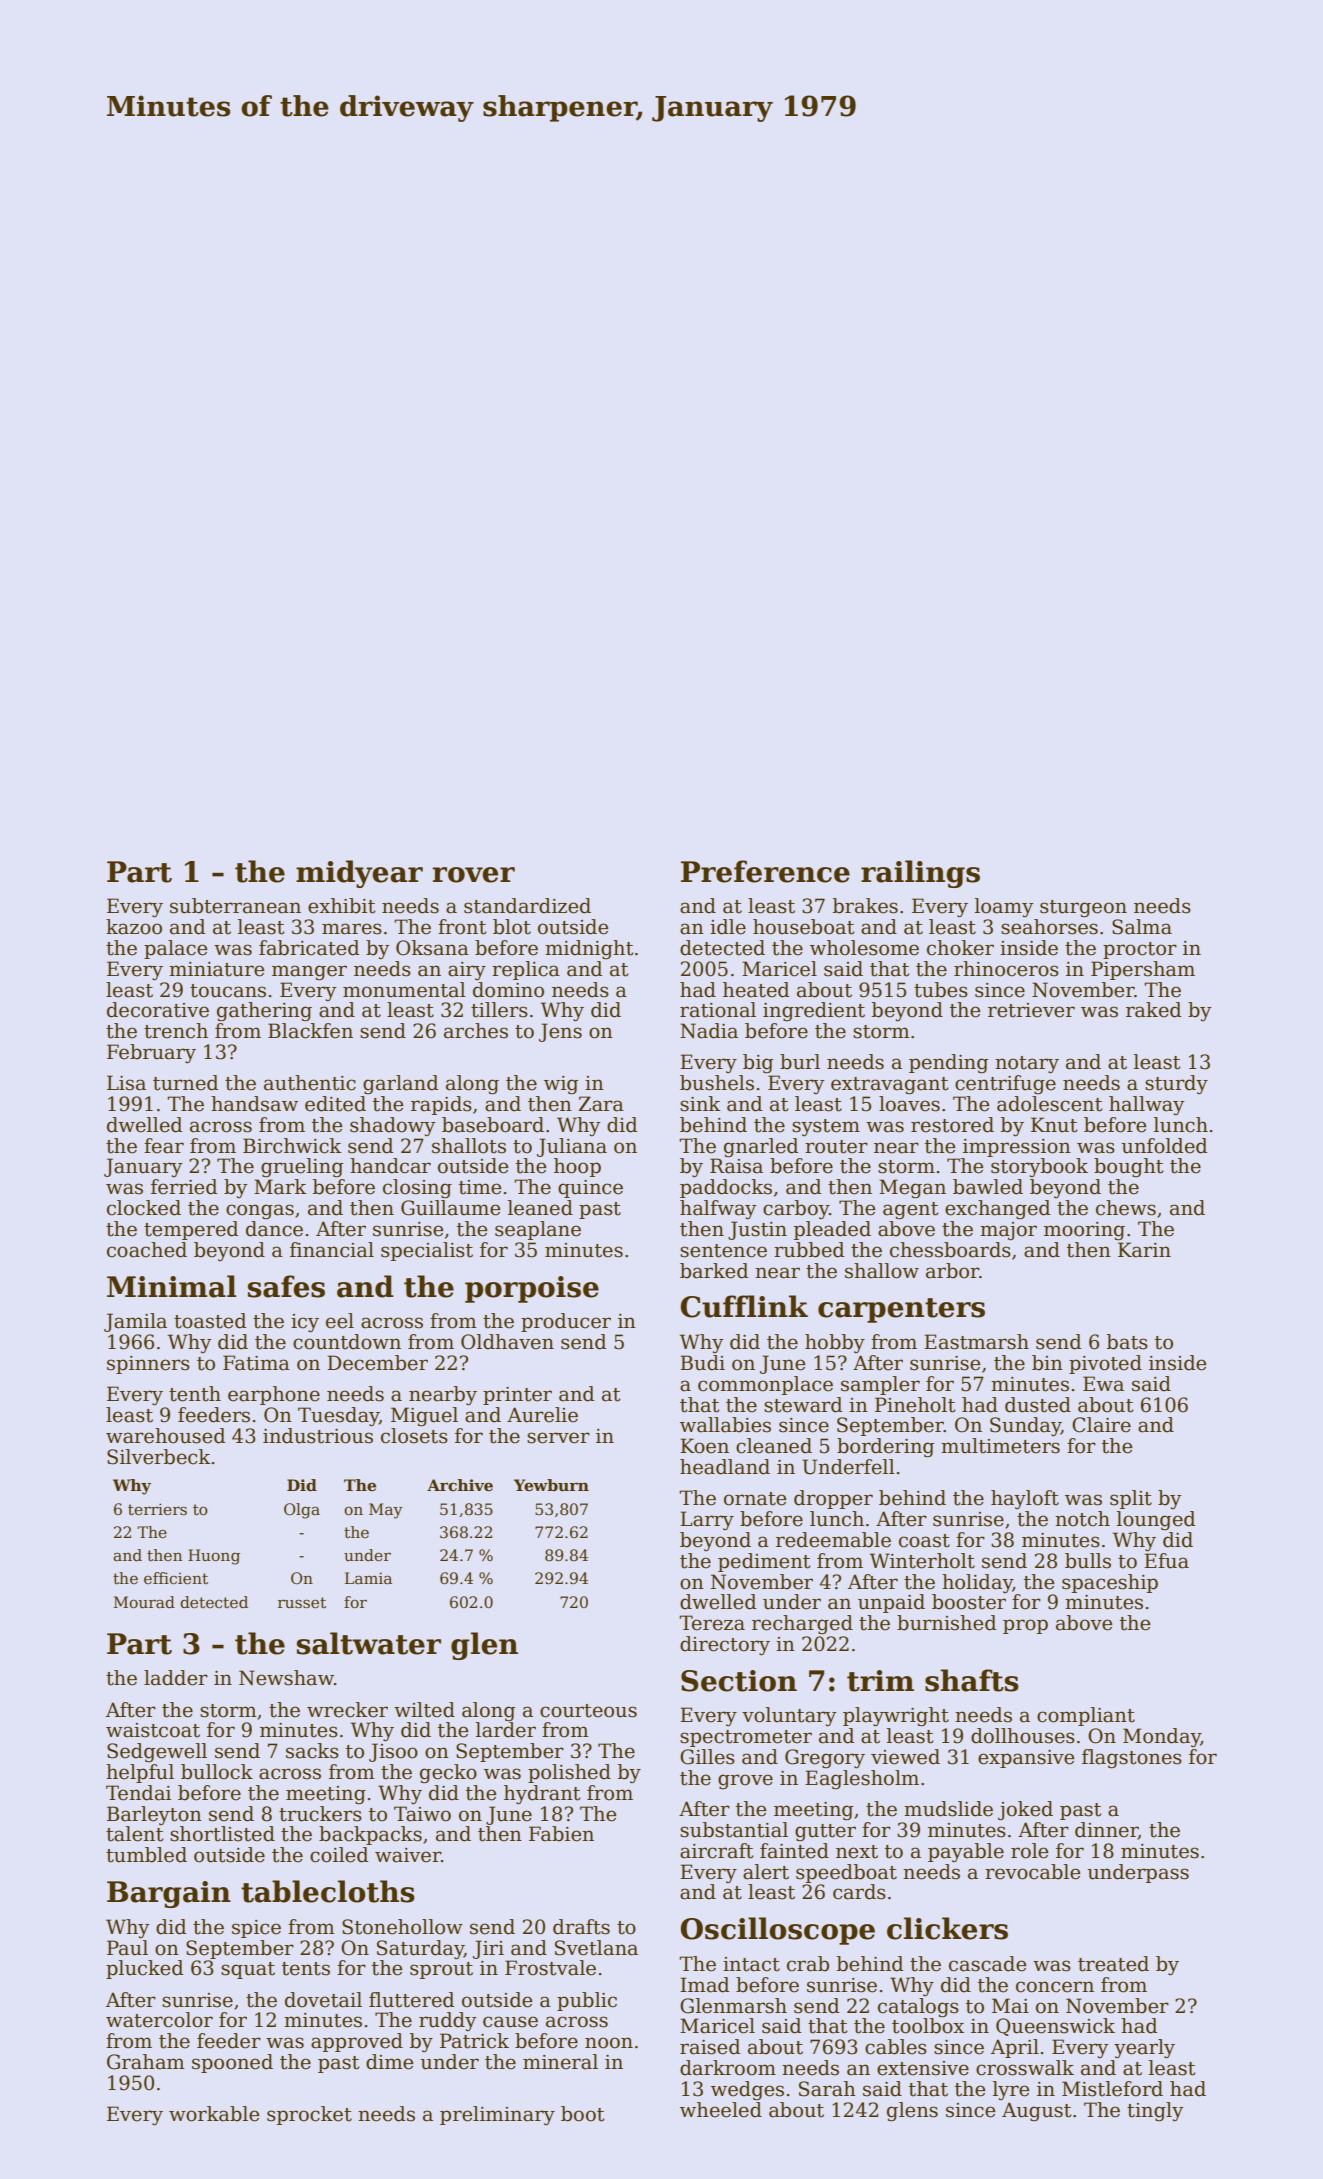 The image size is (1323, 2179). I want to click on fainted, so click(794, 1851).
